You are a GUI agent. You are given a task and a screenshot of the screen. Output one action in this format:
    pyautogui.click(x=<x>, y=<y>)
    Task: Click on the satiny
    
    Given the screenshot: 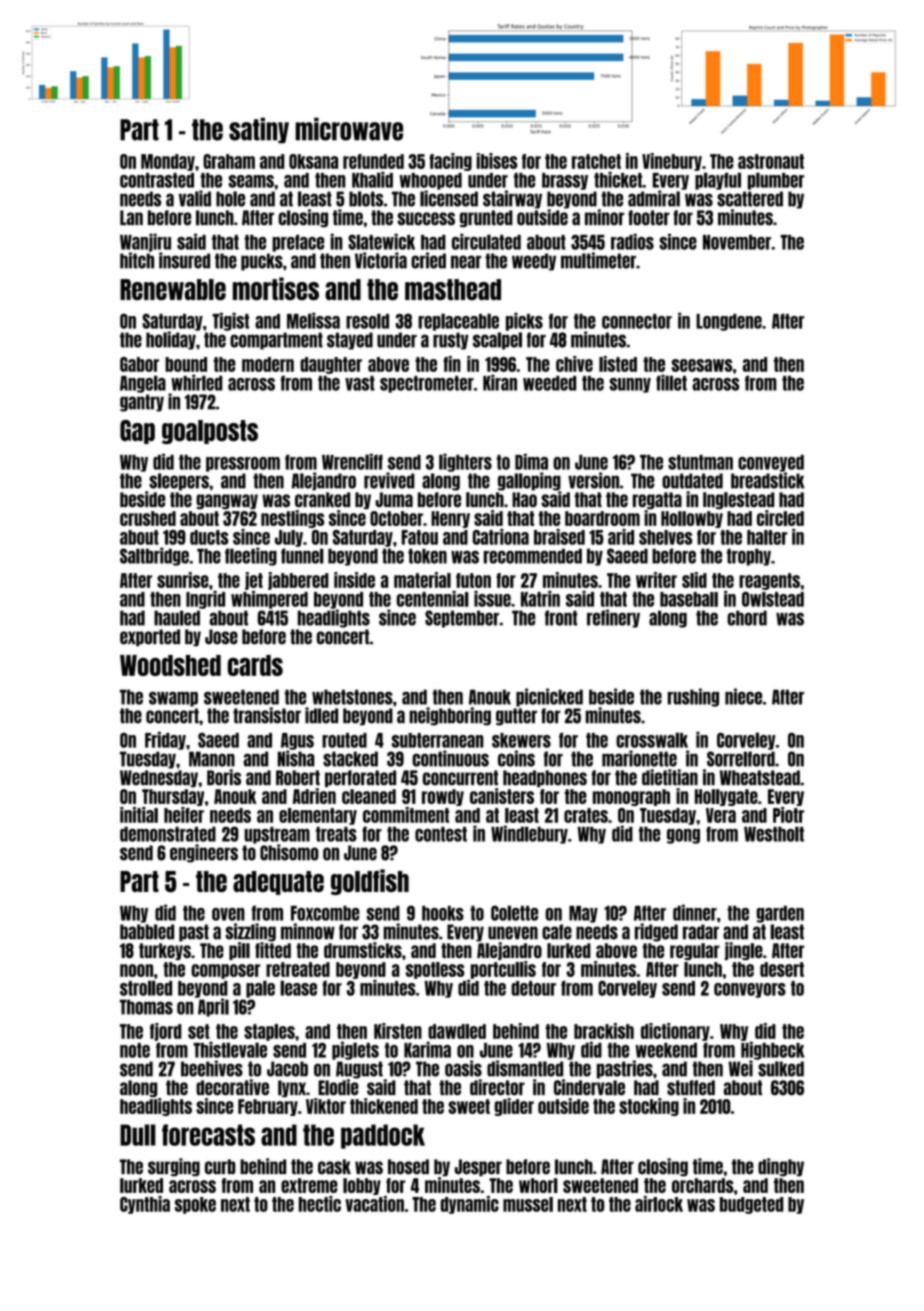 What is the action you would take?
    pyautogui.click(x=259, y=130)
